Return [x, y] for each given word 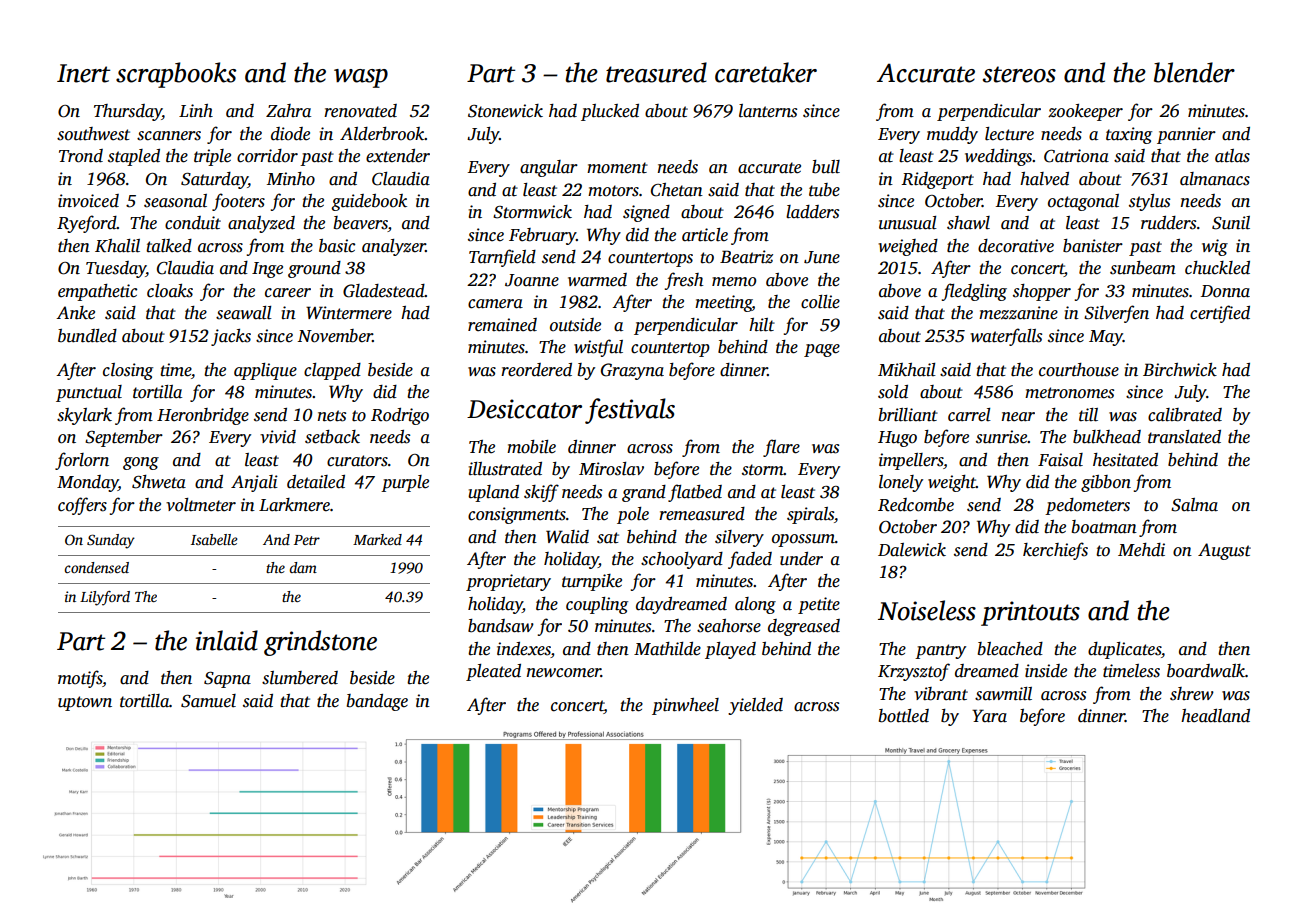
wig [1215, 247]
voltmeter [201, 505]
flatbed [695, 493]
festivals [630, 411]
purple [405, 483]
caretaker [766, 72]
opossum [803, 540]
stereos [1019, 74]
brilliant [908, 415]
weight [952, 483]
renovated [360, 111]
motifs [80, 679]
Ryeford [87, 224]
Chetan [677, 190]
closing [128, 371]
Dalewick [912, 550]
